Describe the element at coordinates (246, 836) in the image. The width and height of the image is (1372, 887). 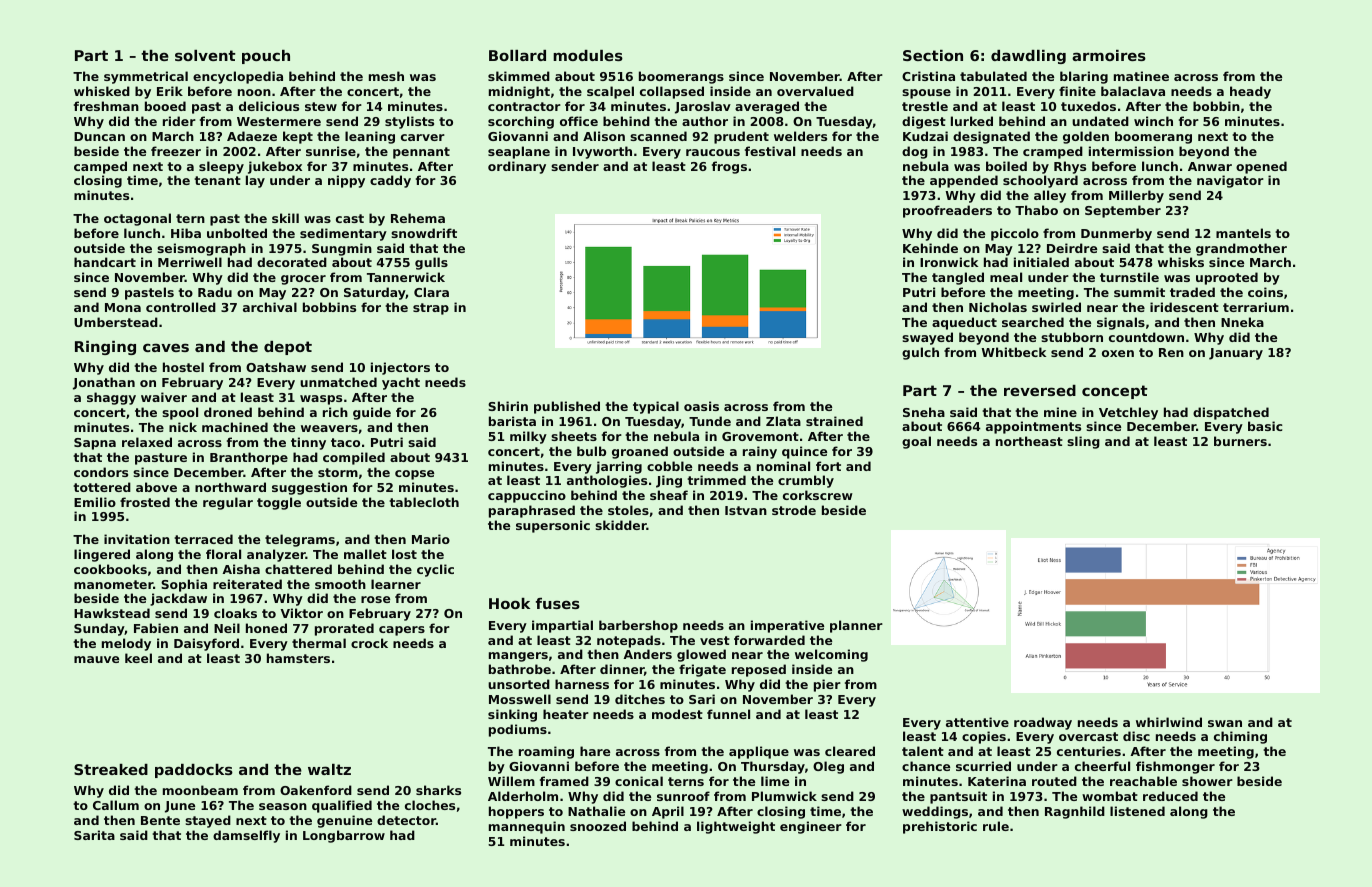
I see `damselfly` at that location.
